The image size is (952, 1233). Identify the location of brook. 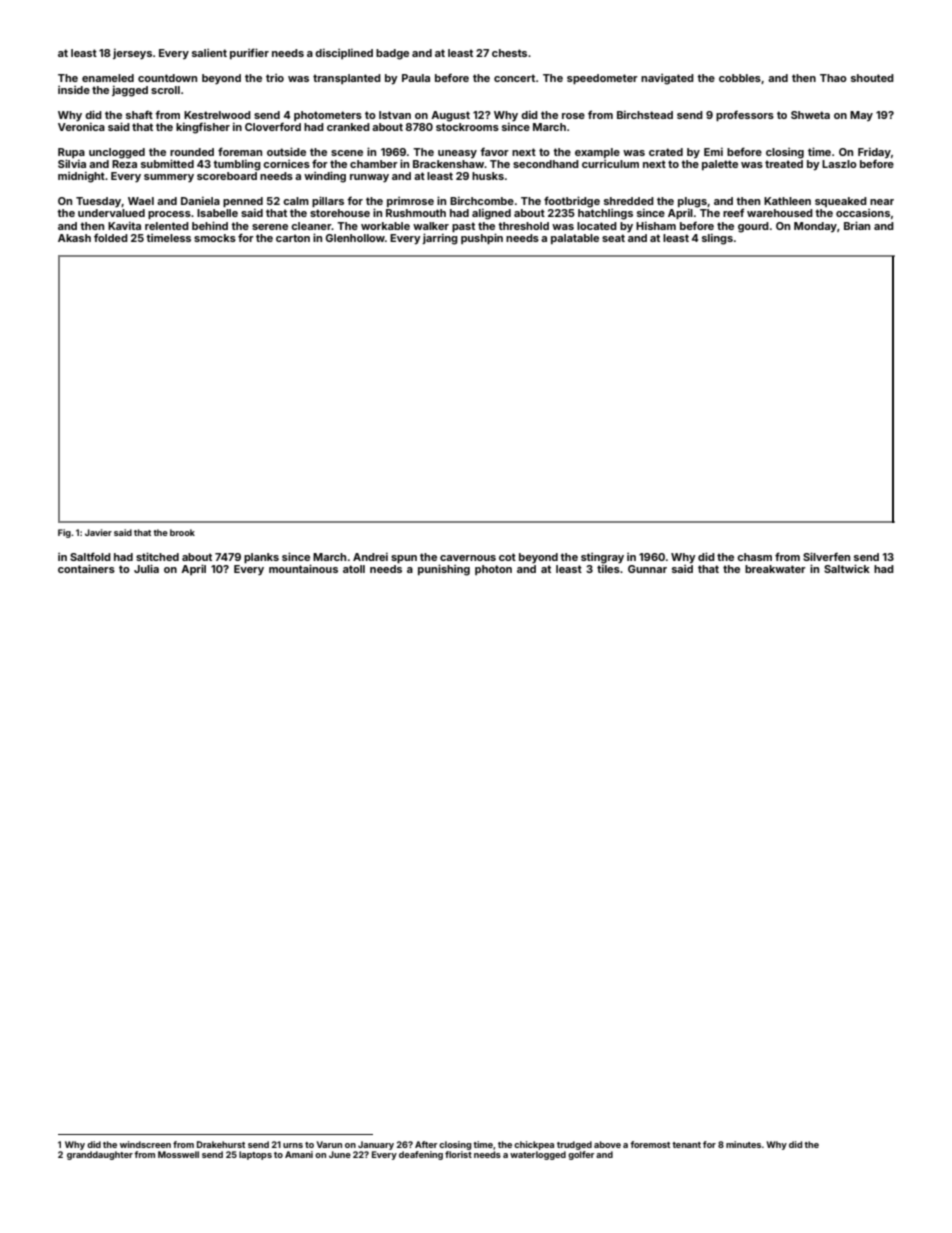
(182, 532).
